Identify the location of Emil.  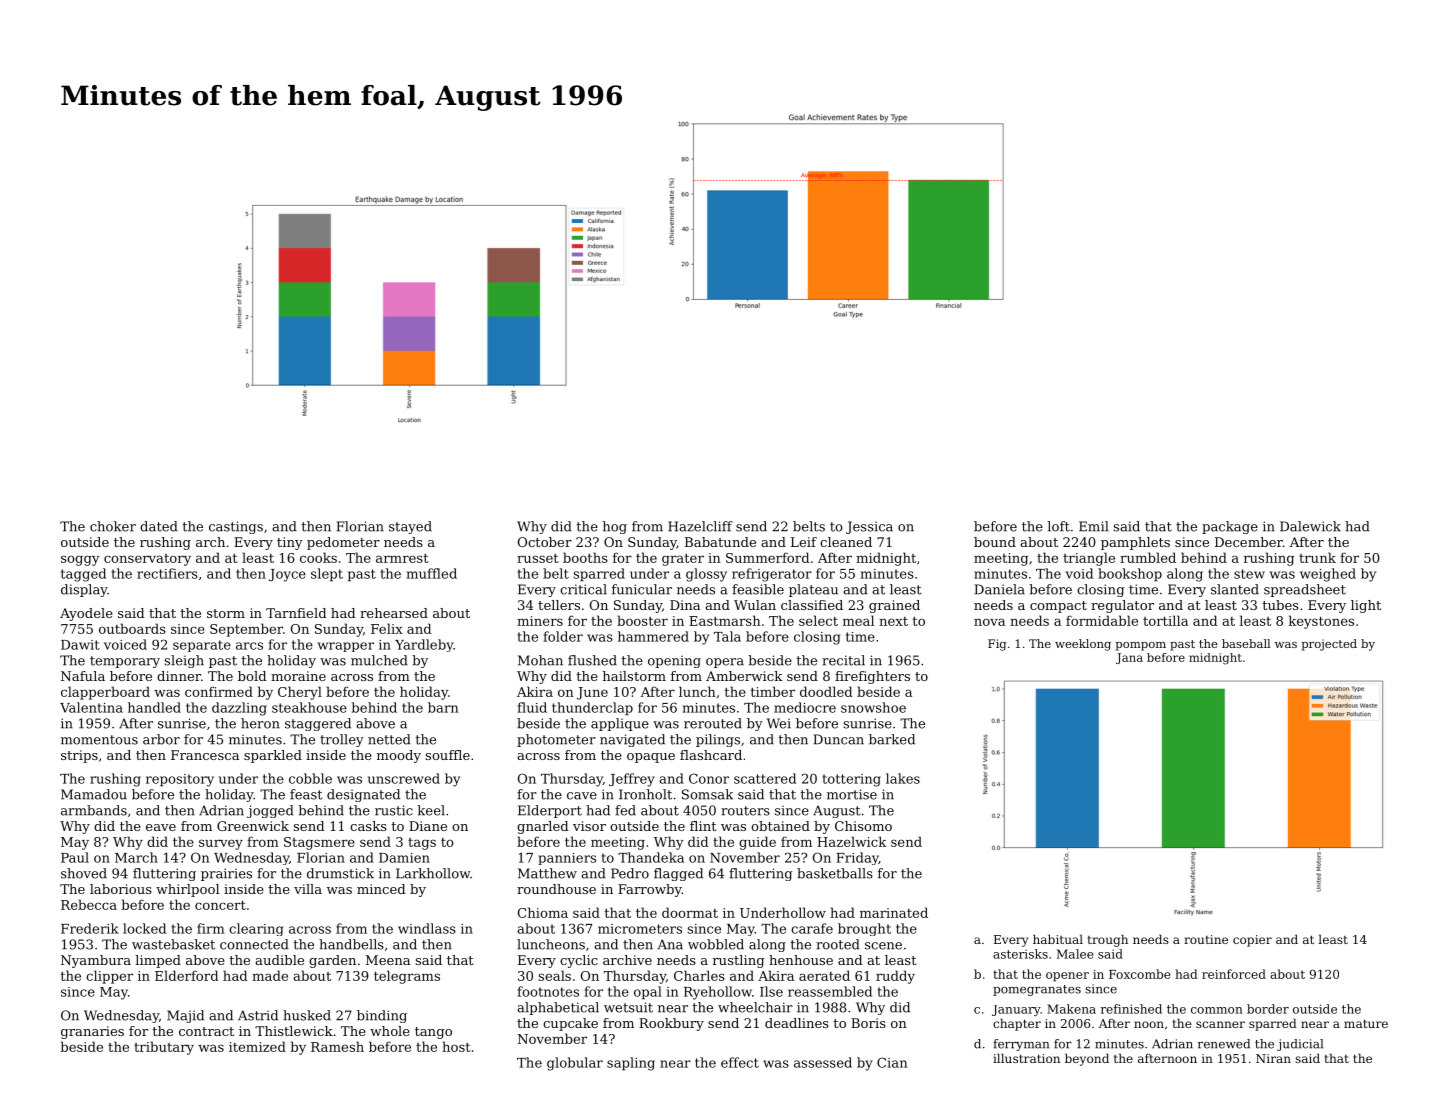
(1094, 526).
